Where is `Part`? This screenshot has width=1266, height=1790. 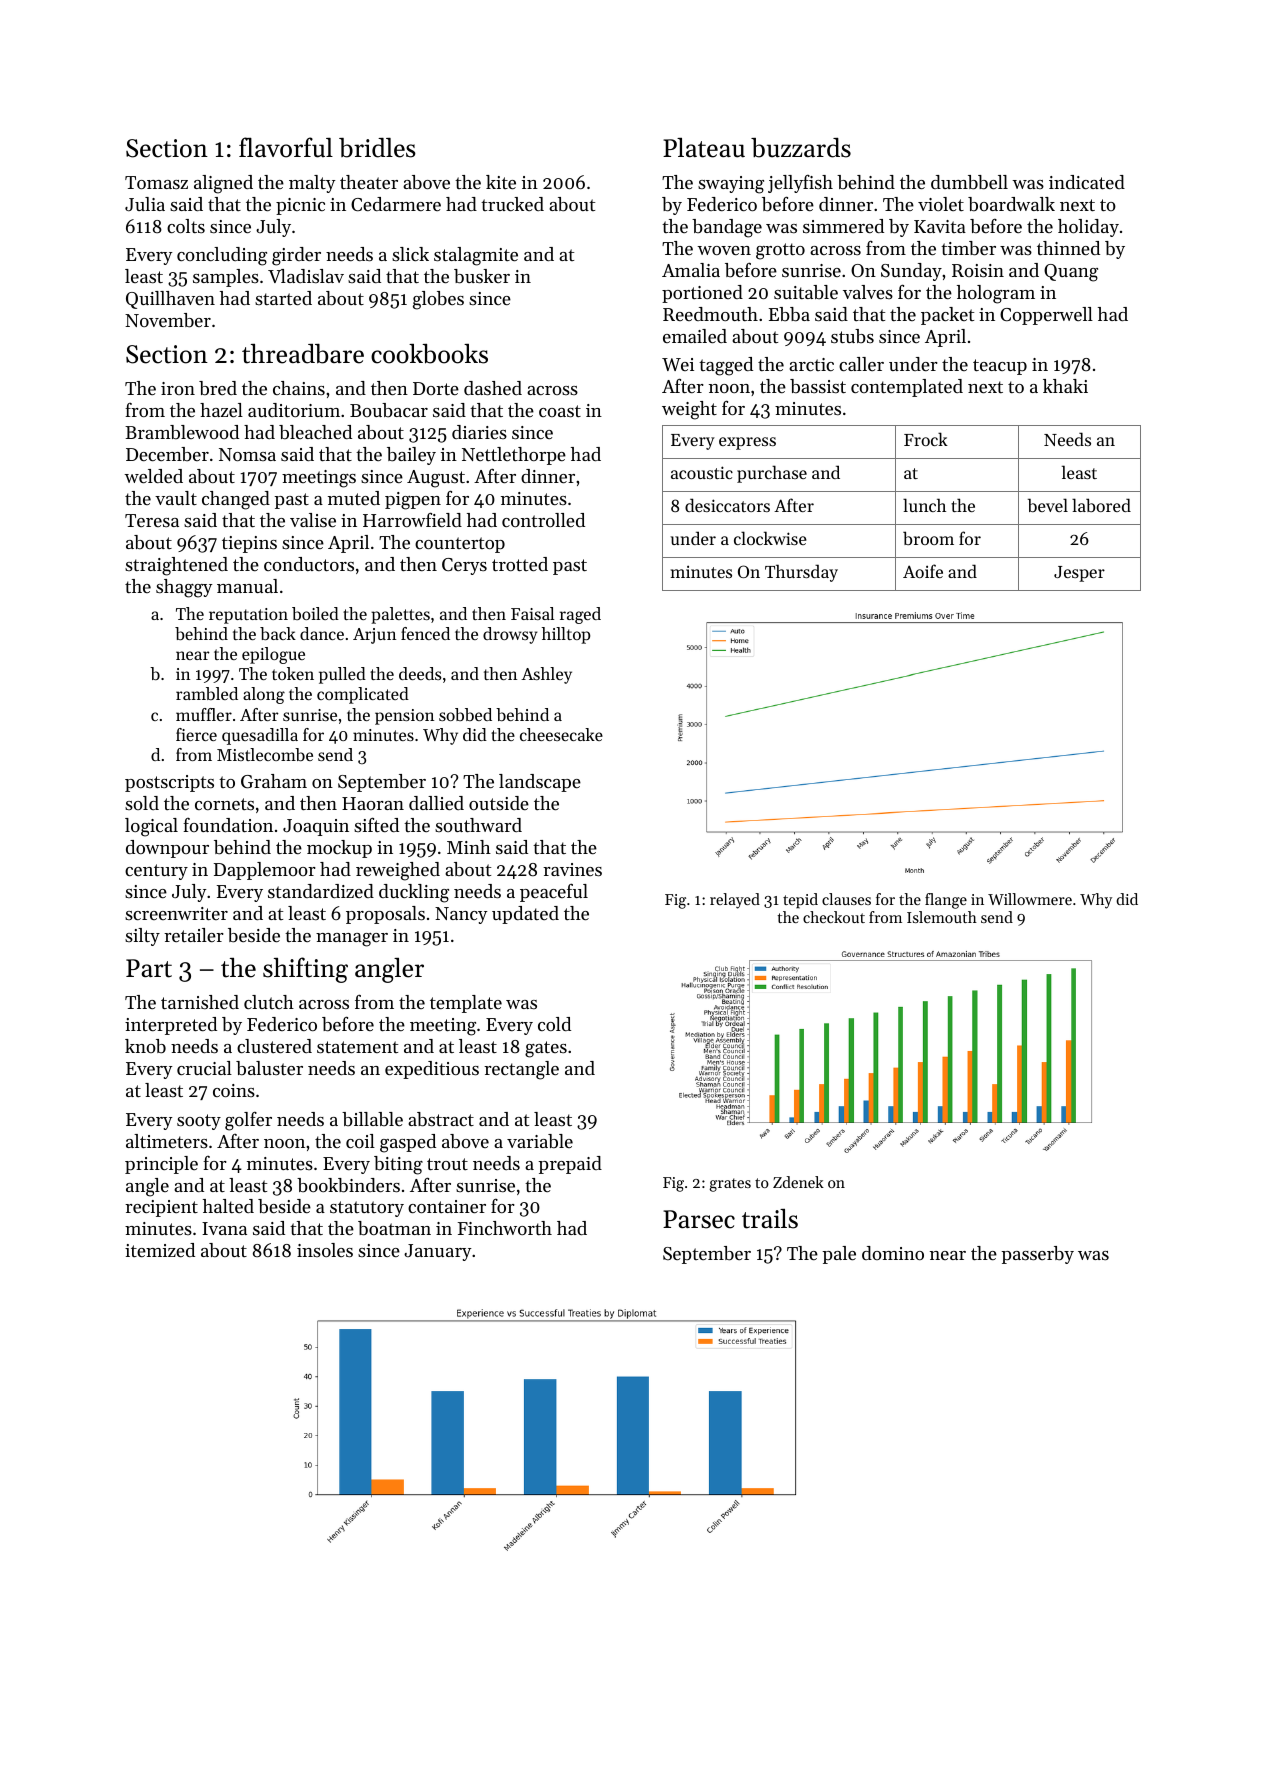
Part is located at coordinates (149, 968).
